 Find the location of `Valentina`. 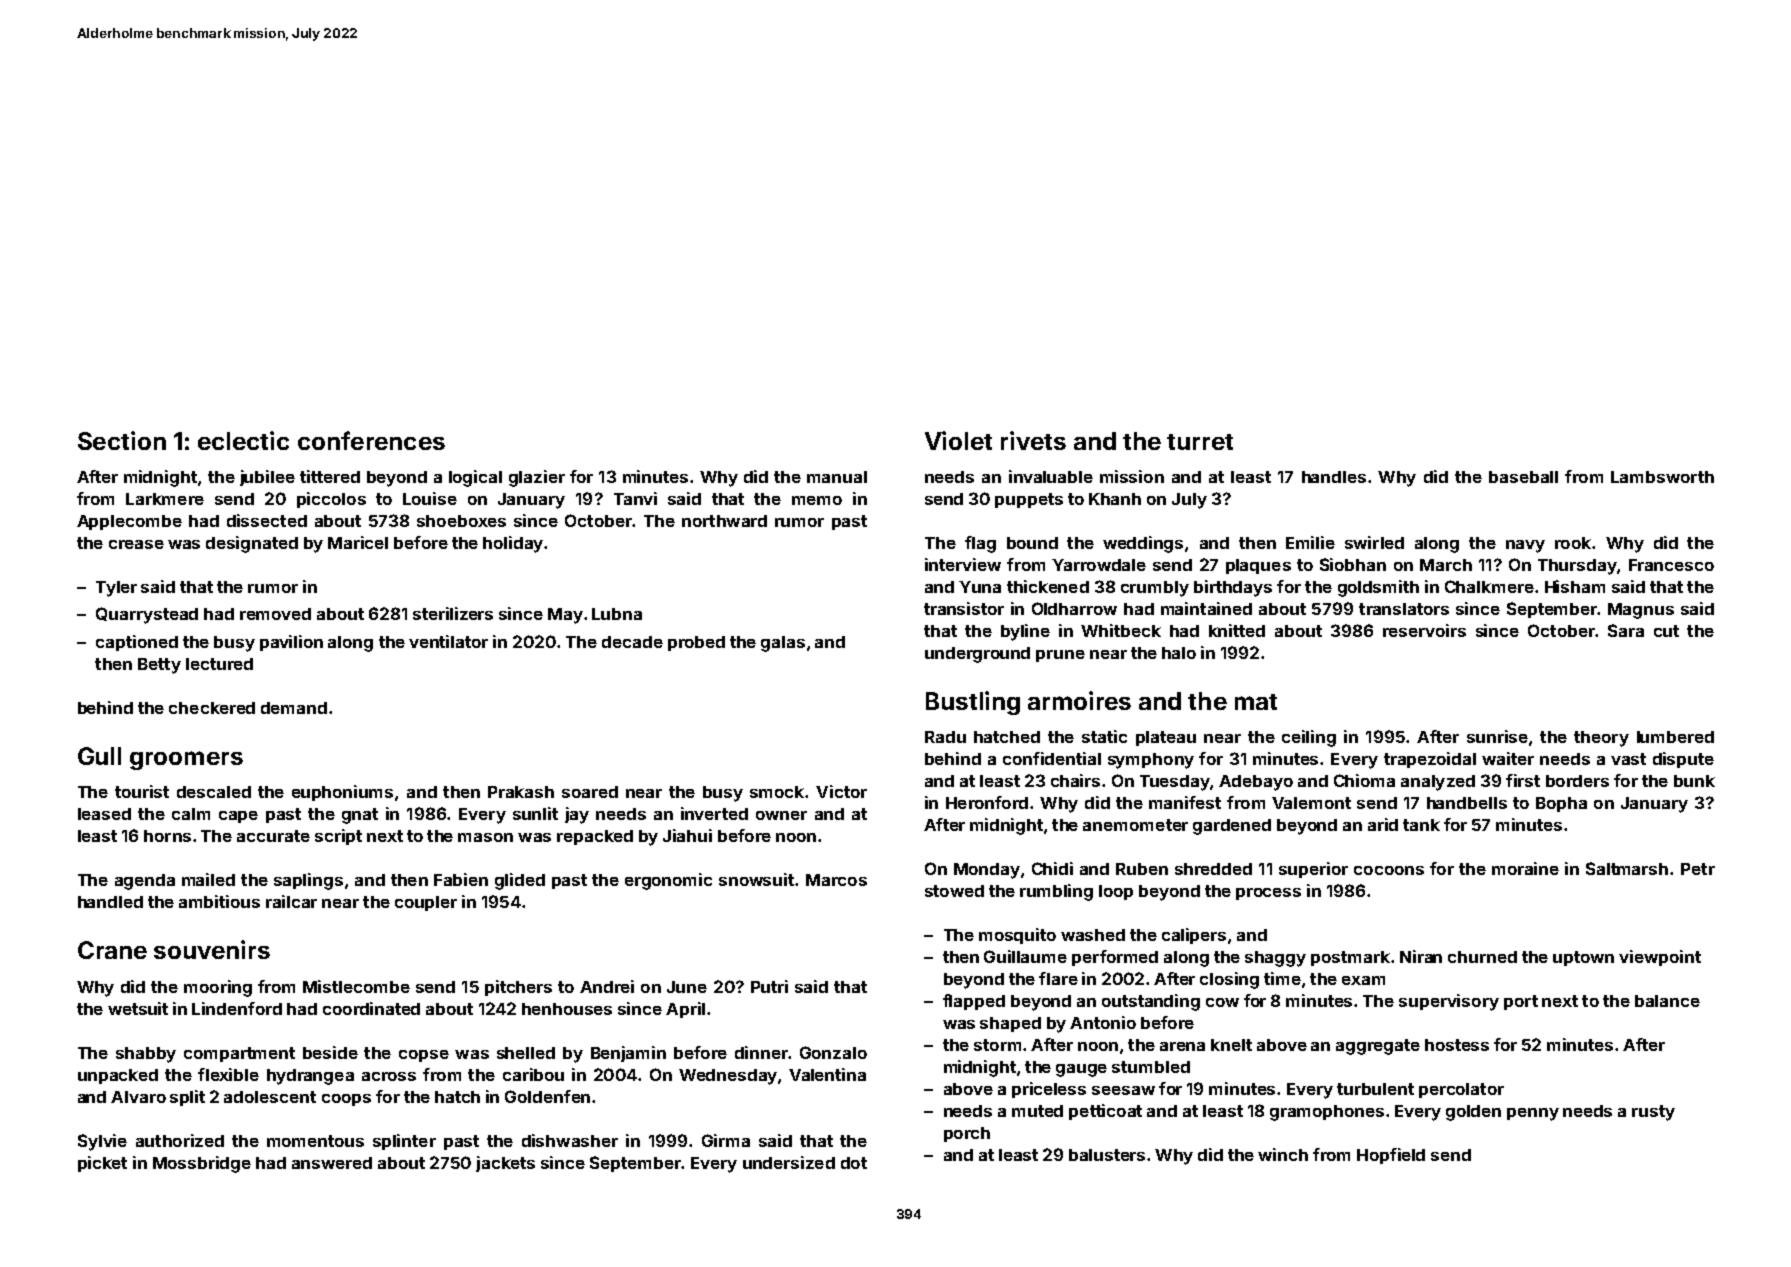

Valentina is located at coordinates (827, 1074).
